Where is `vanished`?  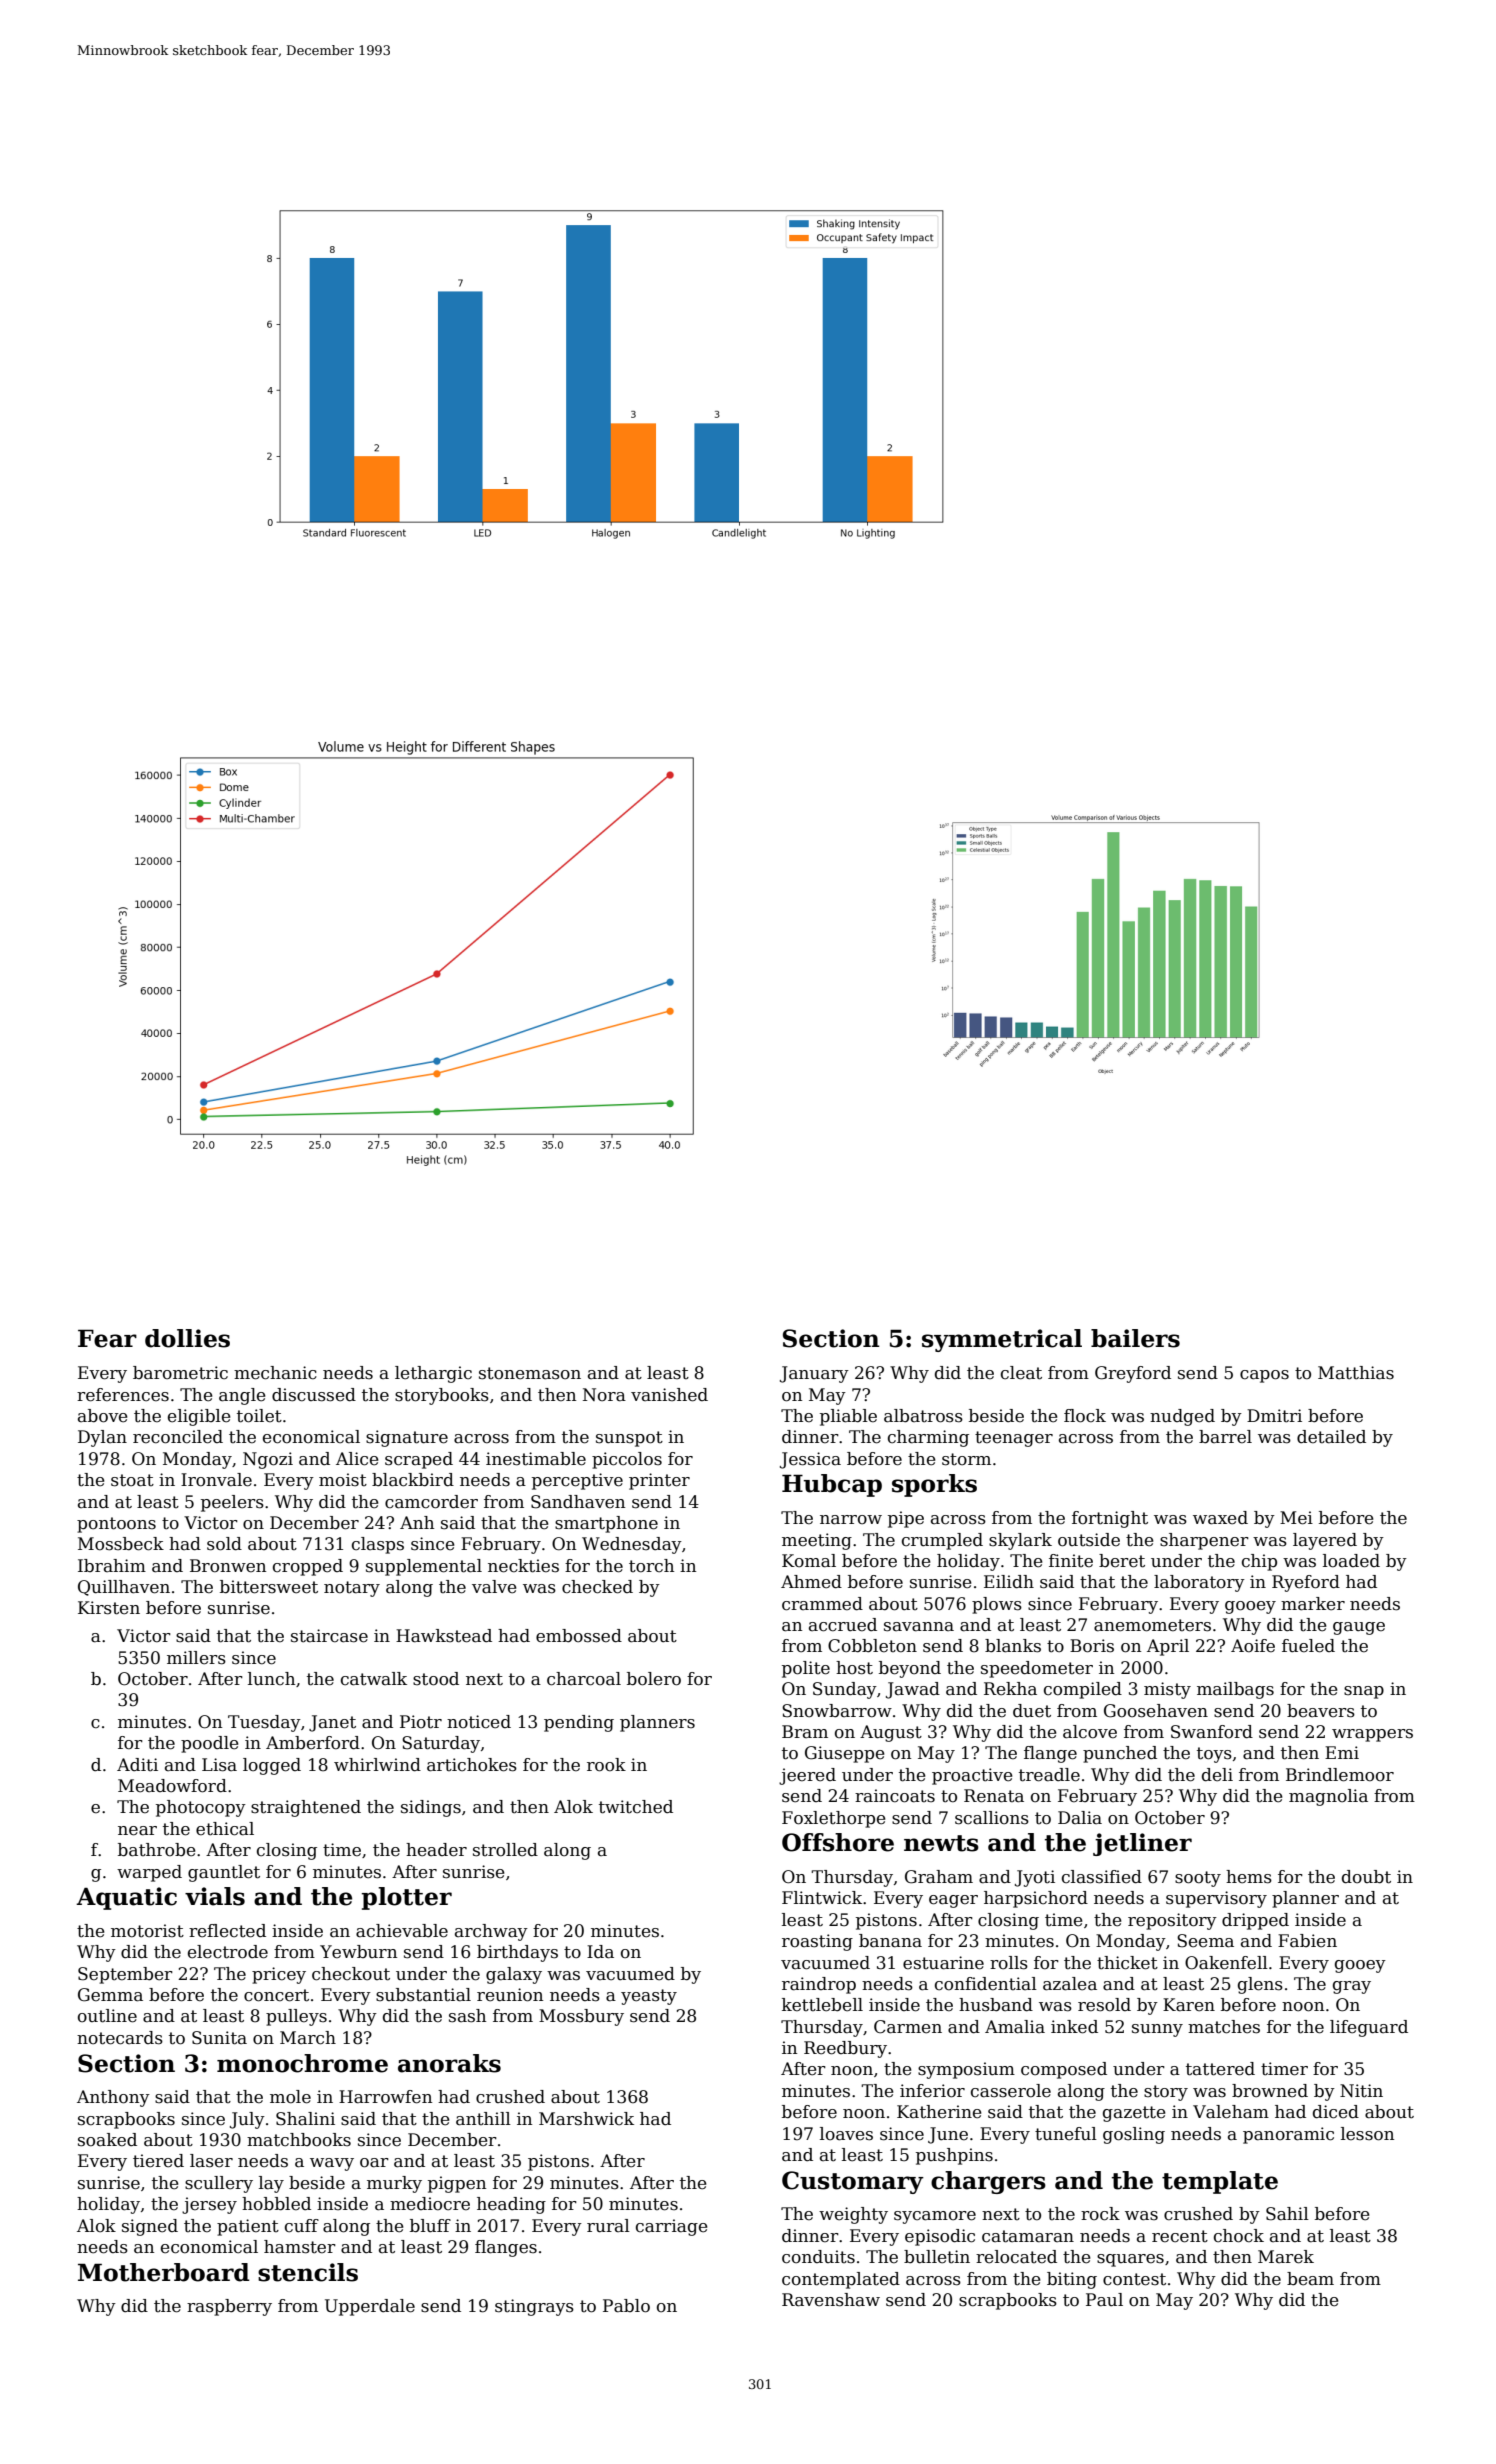
vanished is located at coordinates (669, 1395).
